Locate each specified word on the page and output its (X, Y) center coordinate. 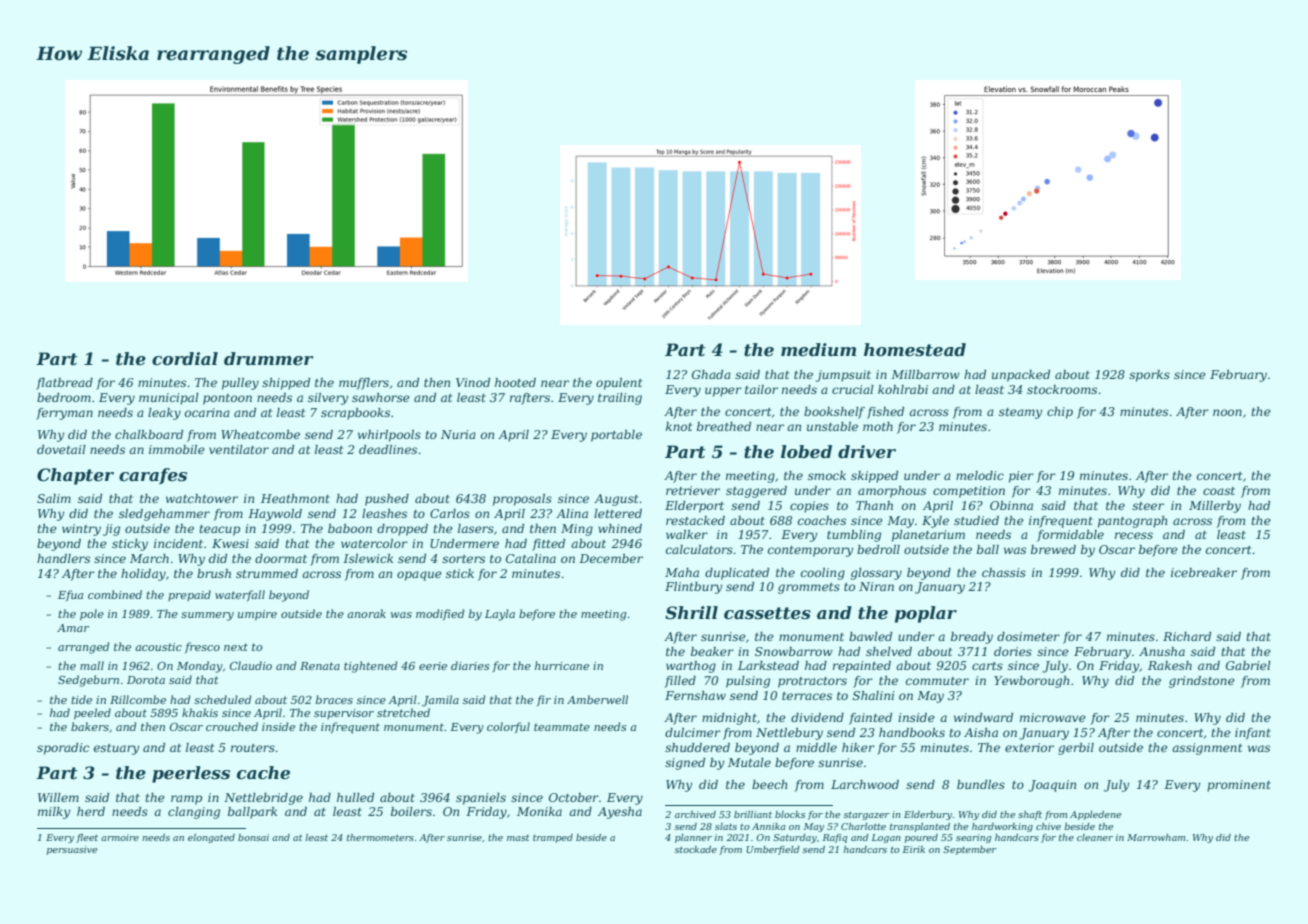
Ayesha (620, 813)
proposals (522, 500)
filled (680, 682)
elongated (211, 838)
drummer (269, 358)
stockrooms (1062, 389)
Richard (1187, 636)
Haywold (275, 515)
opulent (619, 384)
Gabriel (1248, 665)
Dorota (146, 680)
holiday (143, 575)
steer (1148, 506)
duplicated (737, 574)
